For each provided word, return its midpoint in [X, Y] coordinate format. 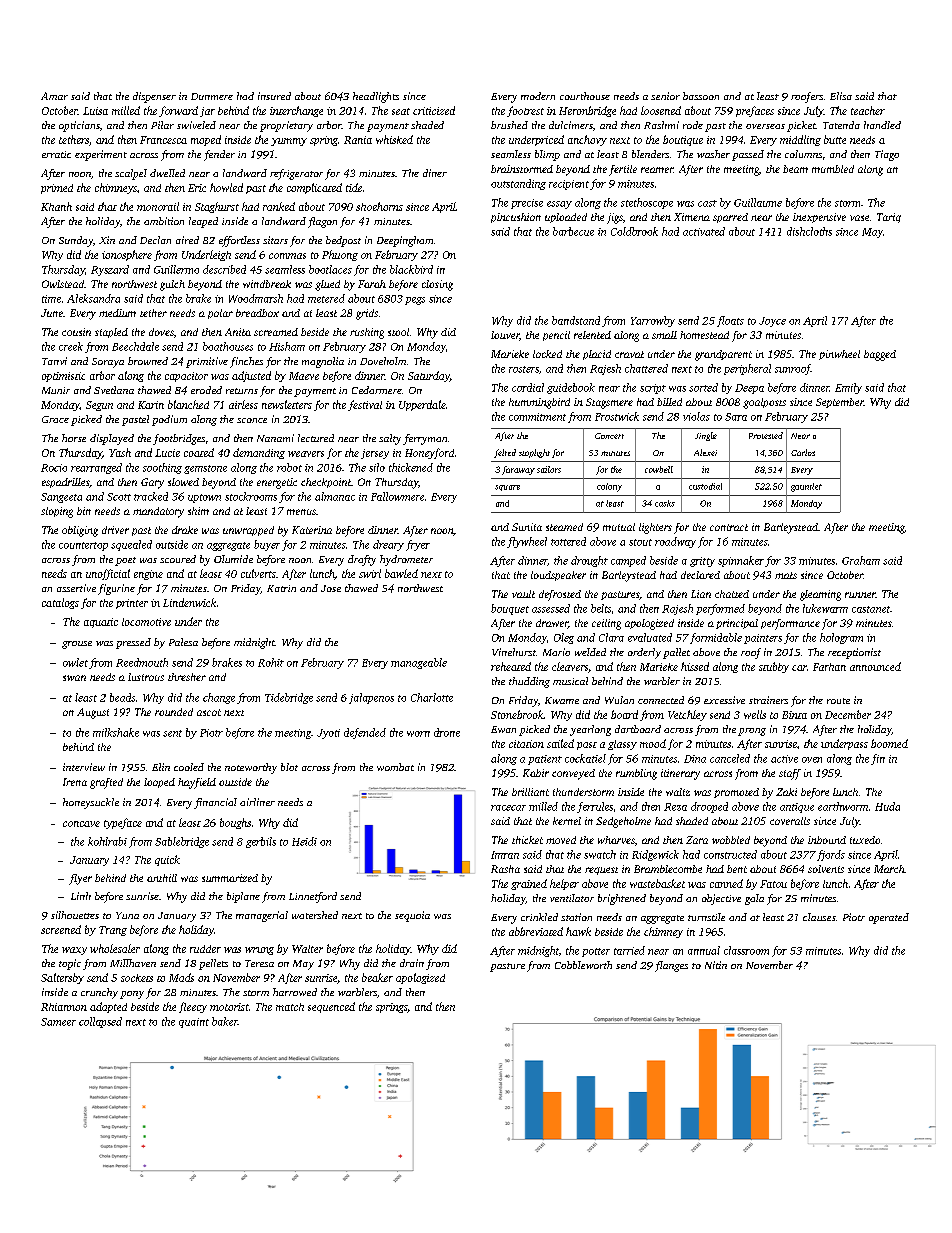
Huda [887, 806]
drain [412, 963]
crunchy [99, 993]
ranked [279, 206]
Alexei [705, 452]
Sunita [527, 527]
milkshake [116, 732]
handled [882, 125]
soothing [162, 468]
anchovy [587, 140]
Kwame [562, 700]
